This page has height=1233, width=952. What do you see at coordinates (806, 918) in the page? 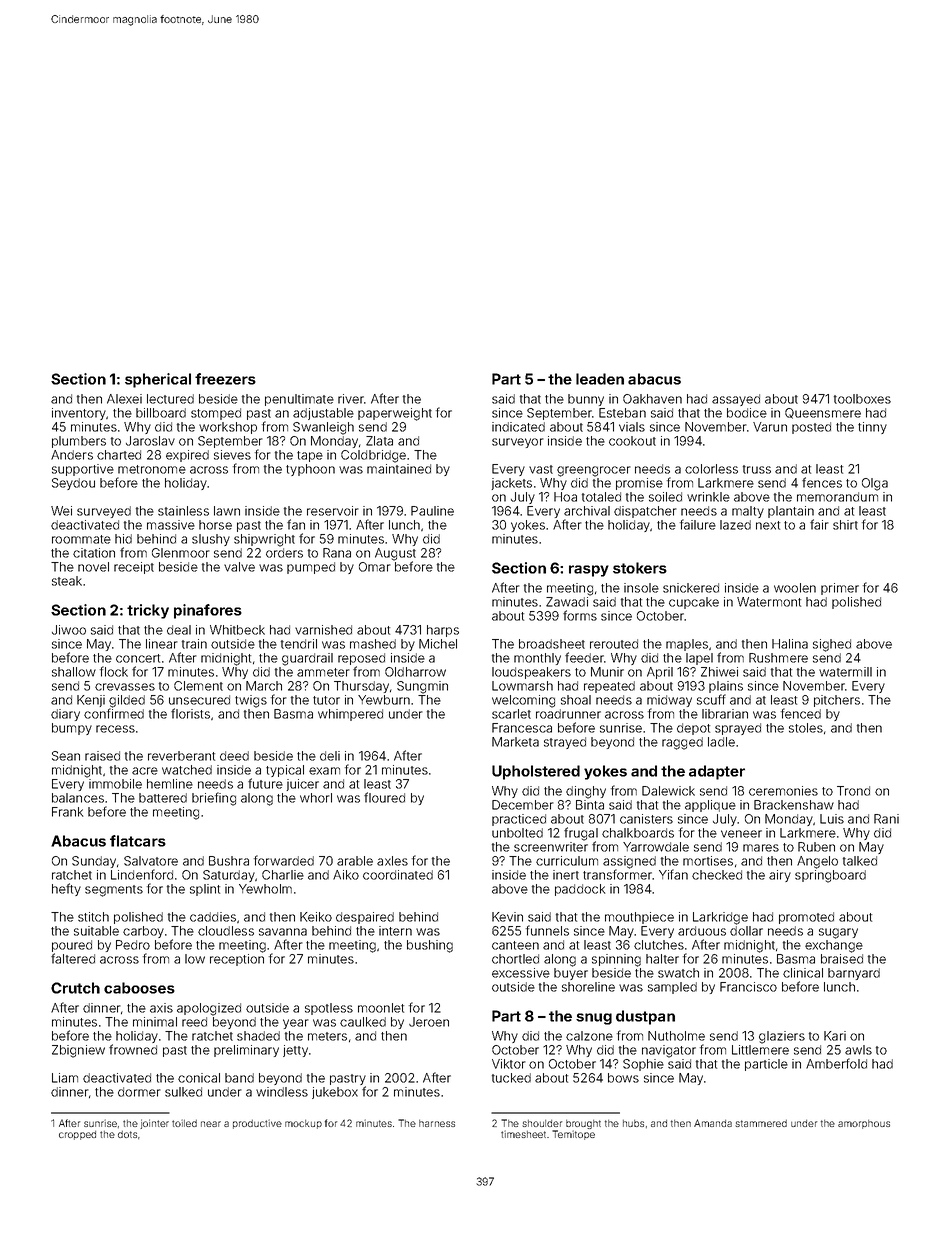
I see `promoted` at bounding box center [806, 918].
